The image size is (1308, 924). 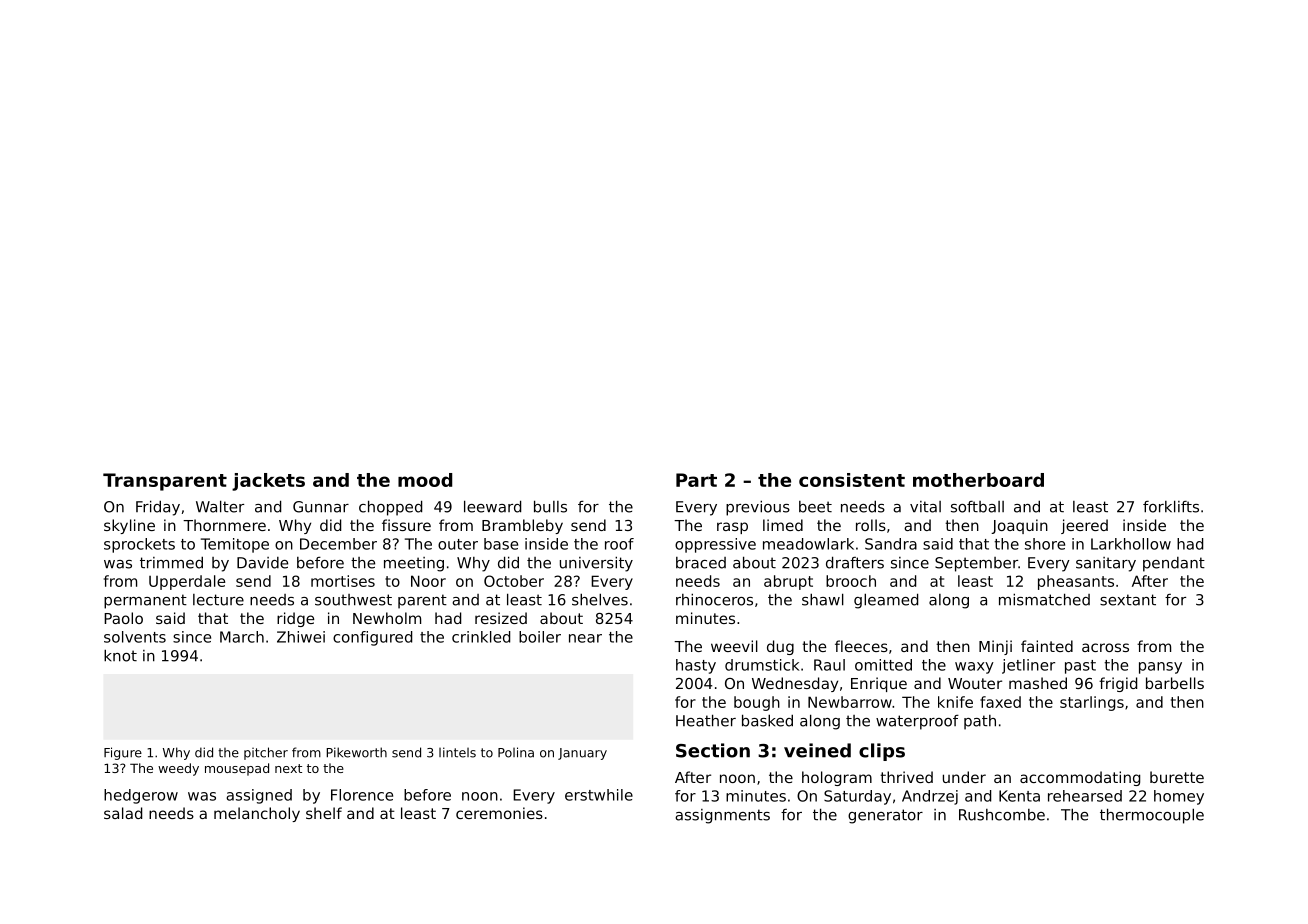 I want to click on jackets, so click(x=268, y=482).
